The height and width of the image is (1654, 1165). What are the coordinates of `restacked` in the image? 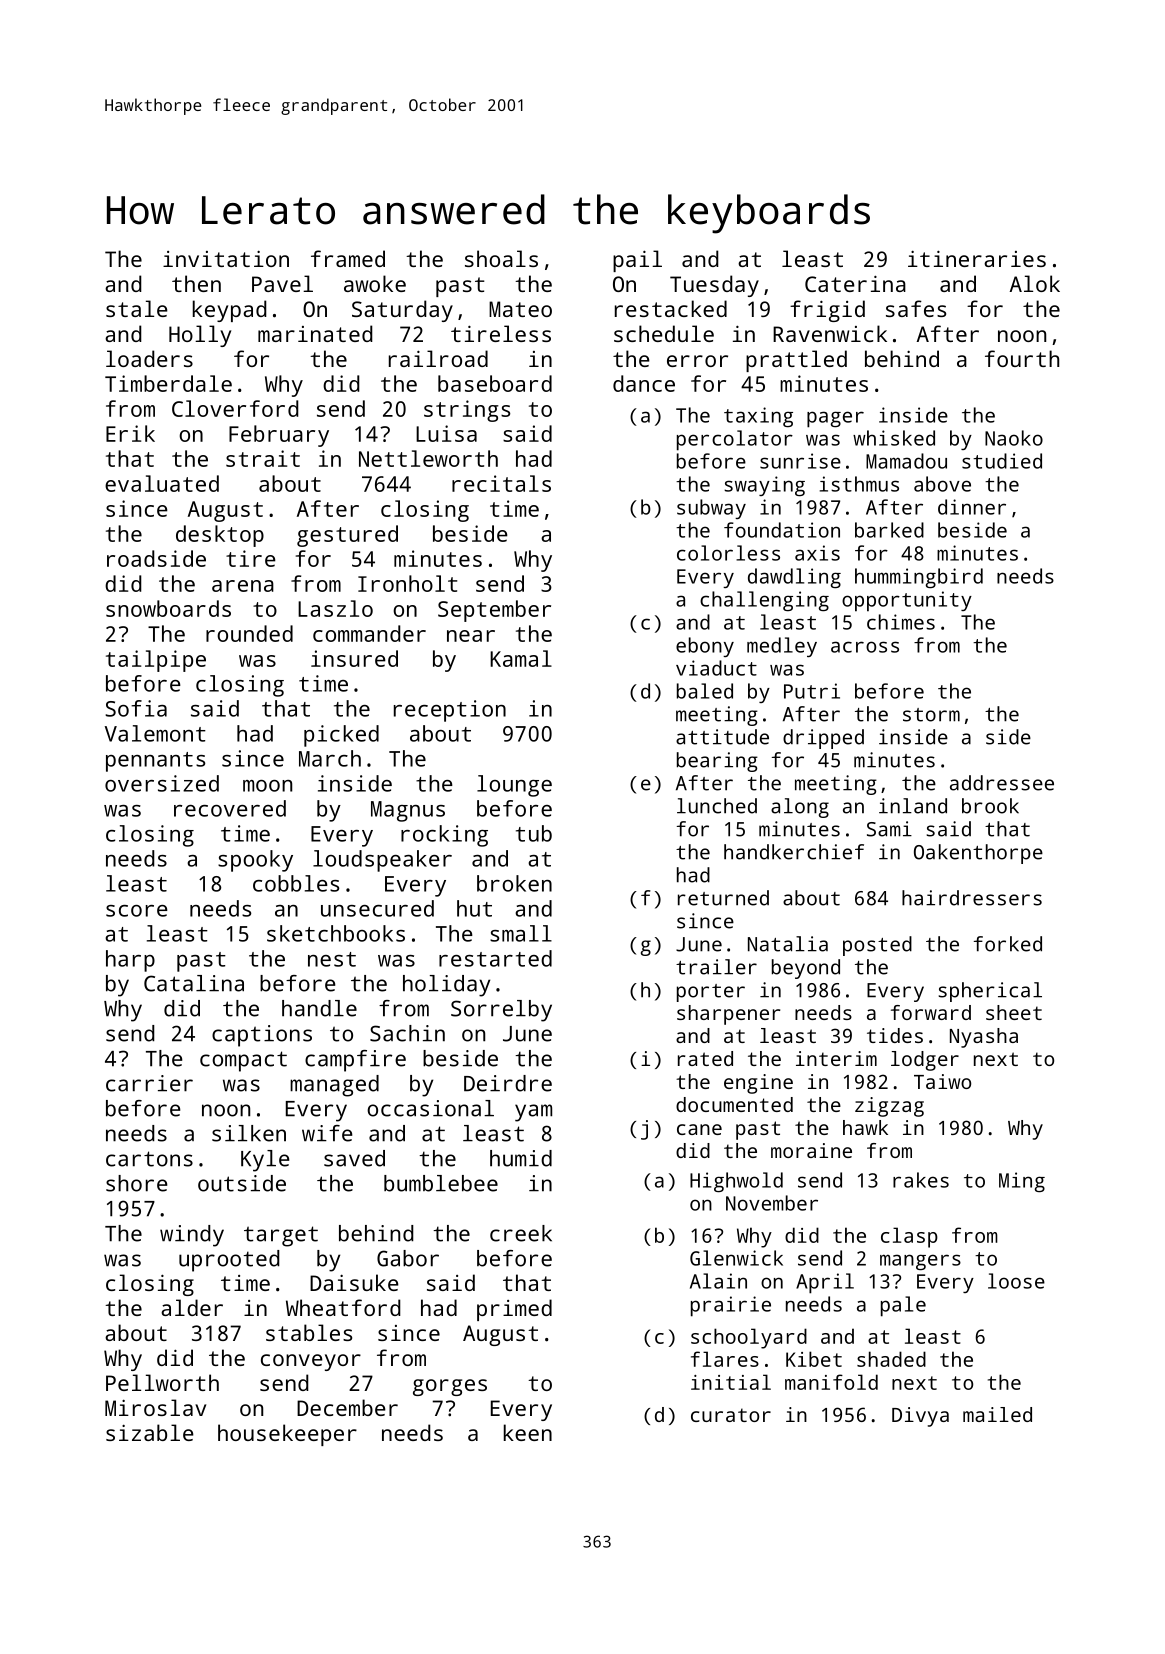 It's located at (671, 308).
